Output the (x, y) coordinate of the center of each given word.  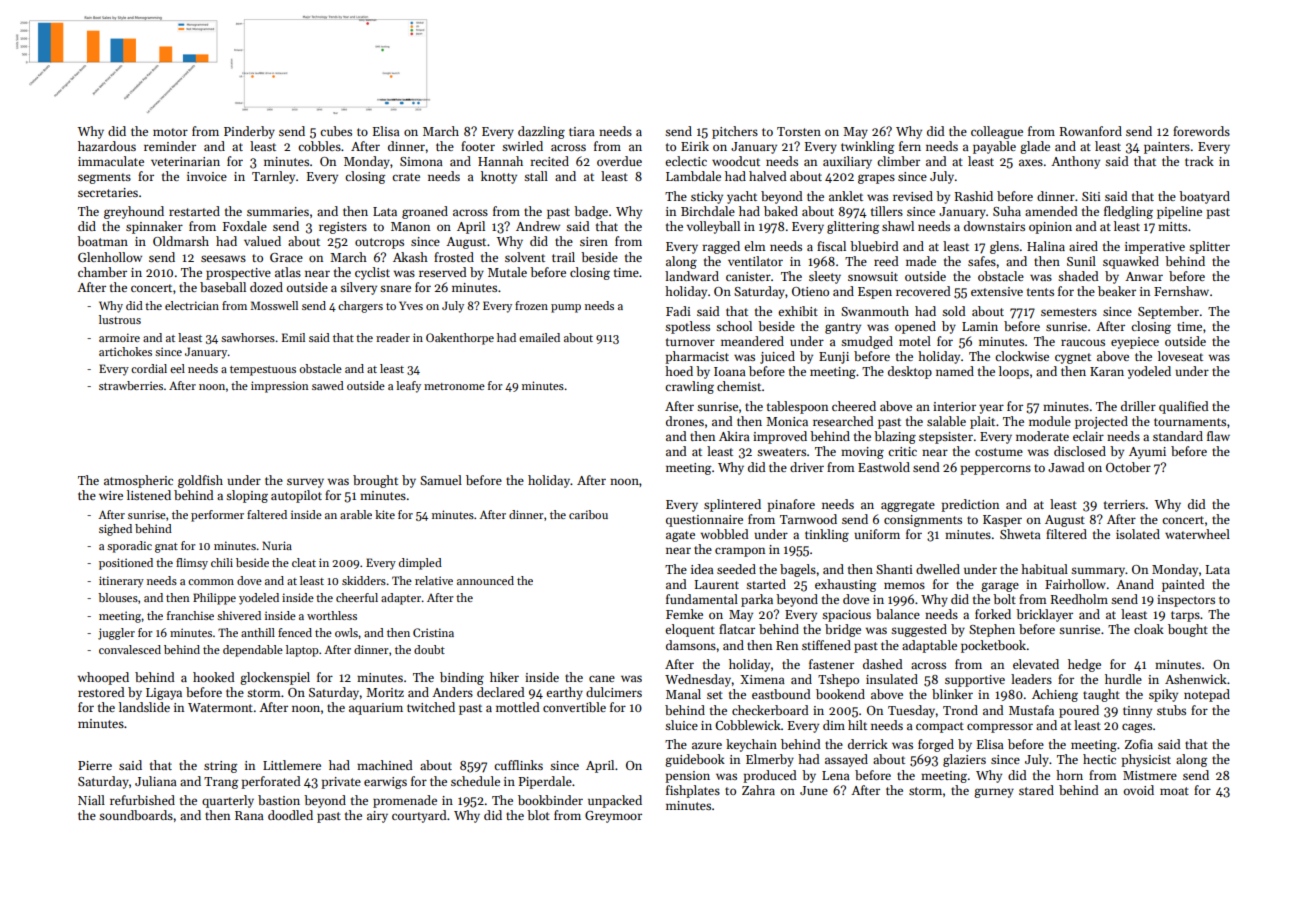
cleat (304, 562)
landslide (144, 707)
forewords (1201, 131)
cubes (336, 131)
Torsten (799, 131)
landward (692, 276)
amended (1051, 211)
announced (485, 580)
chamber (102, 272)
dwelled (938, 569)
